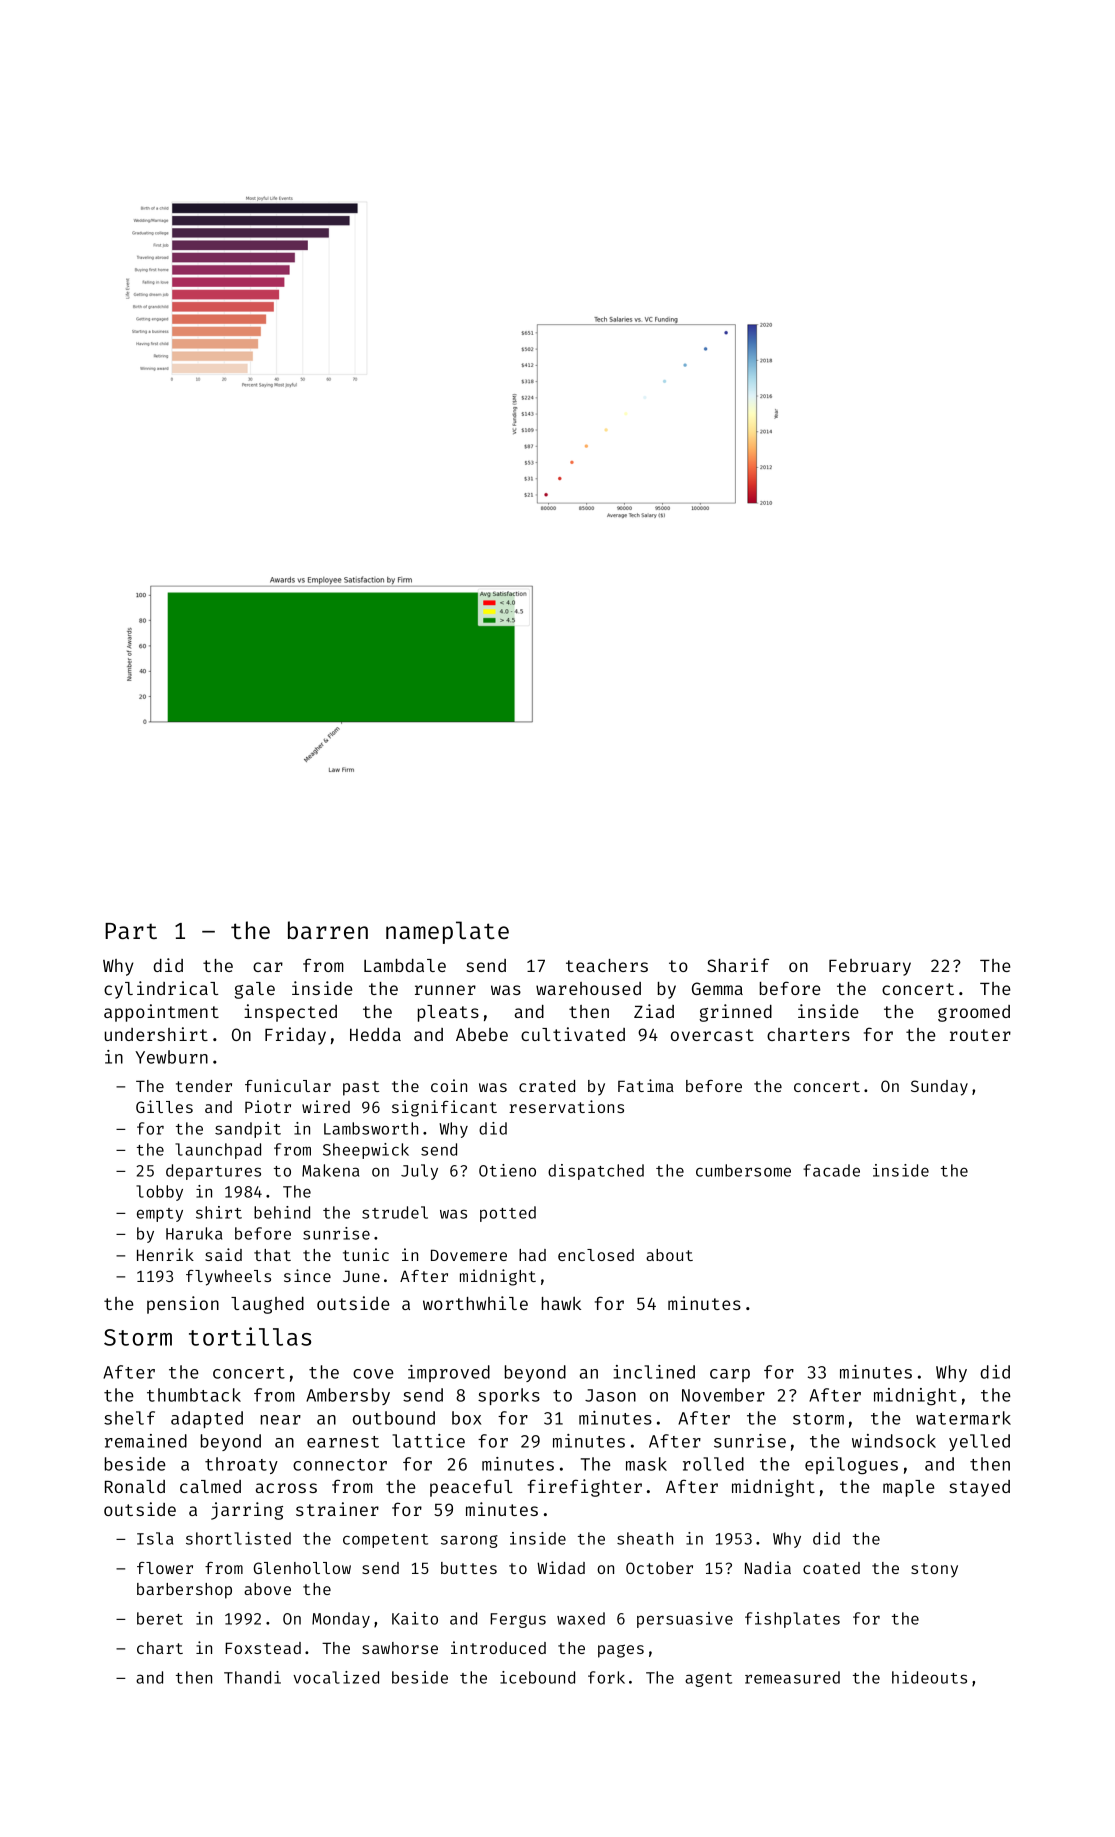 This screenshot has width=1115, height=1837. Describe the element at coordinates (160, 1618) in the screenshot. I see `beret` at that location.
